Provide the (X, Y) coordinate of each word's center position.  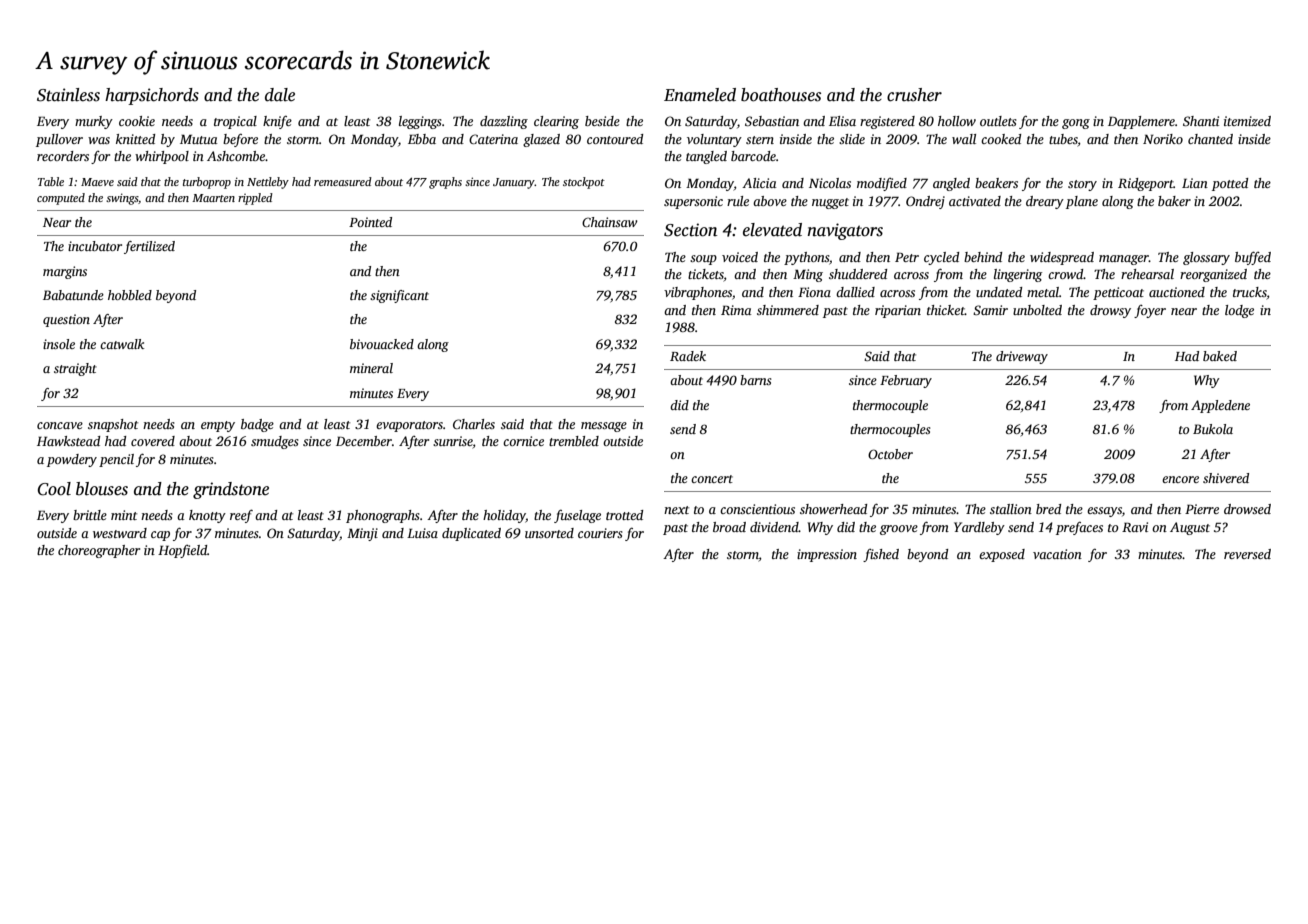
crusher (914, 95)
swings (122, 199)
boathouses (781, 95)
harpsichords (152, 96)
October (890, 454)
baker (1174, 201)
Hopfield (182, 551)
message (604, 427)
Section (691, 230)
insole (59, 344)
